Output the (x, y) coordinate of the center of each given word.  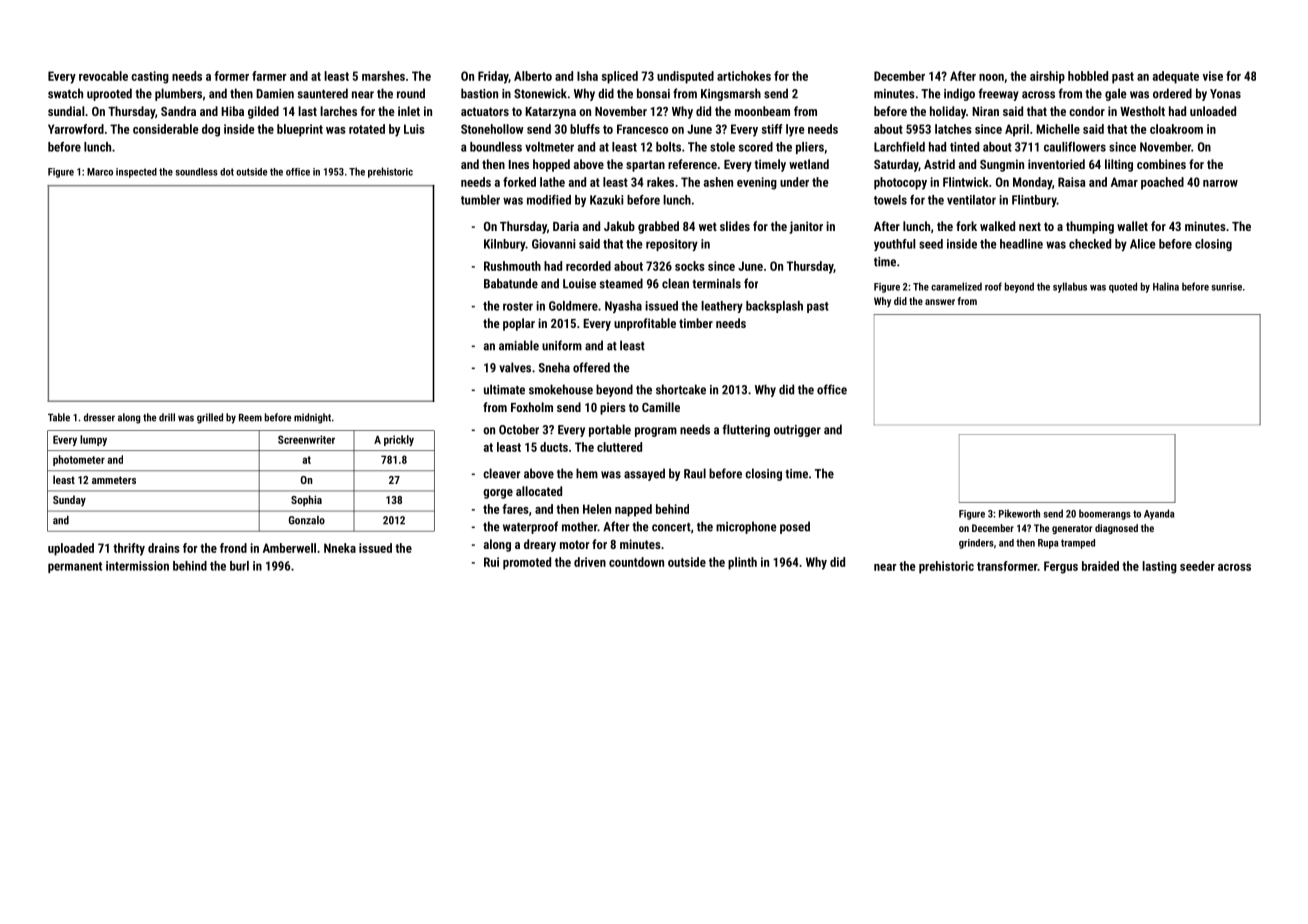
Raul (695, 473)
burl (239, 566)
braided (1100, 566)
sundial (66, 111)
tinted (964, 147)
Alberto (533, 76)
